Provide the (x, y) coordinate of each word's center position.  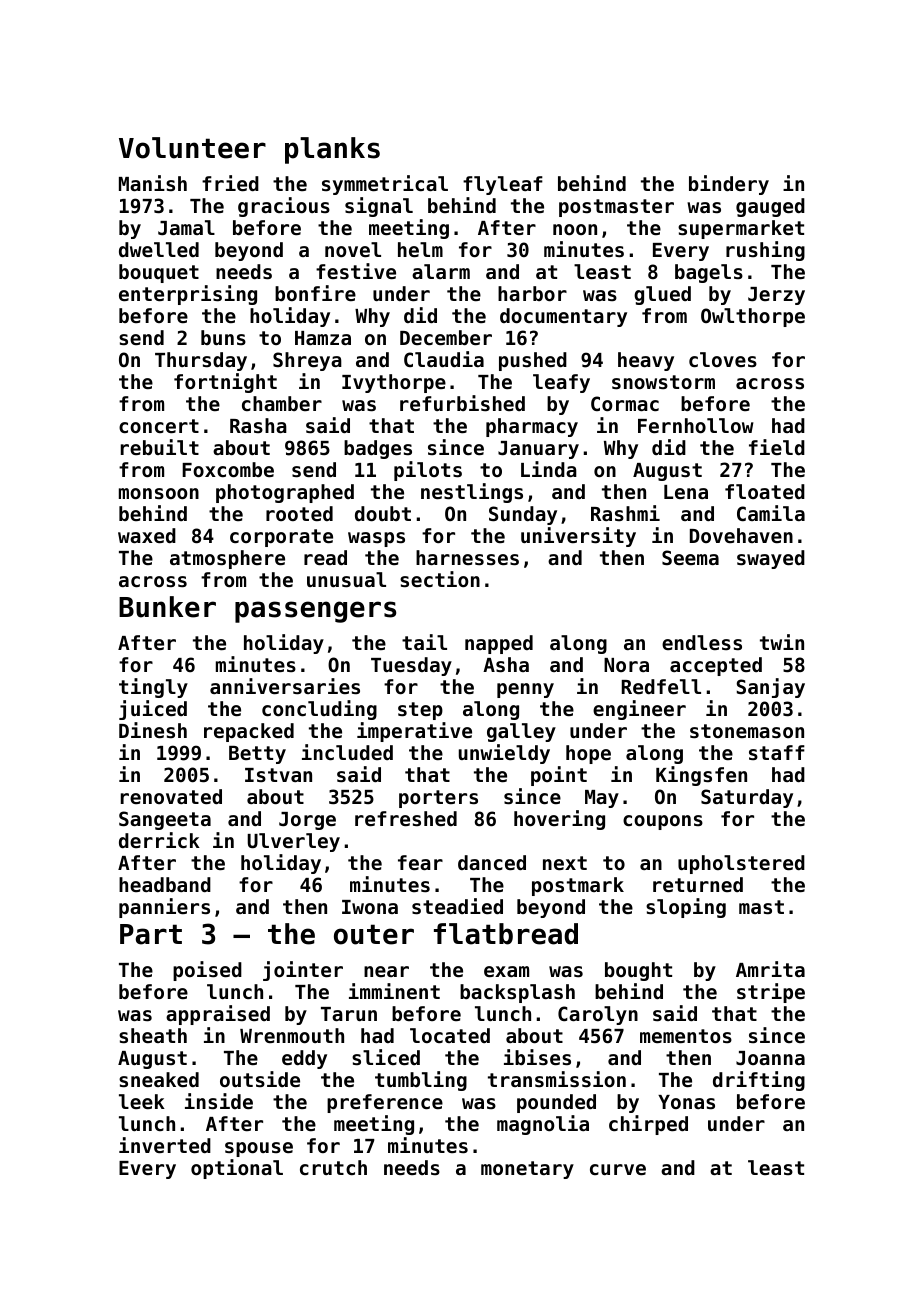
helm (420, 249)
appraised (218, 1015)
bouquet (159, 273)
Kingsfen (701, 776)
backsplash (517, 993)
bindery (729, 185)
